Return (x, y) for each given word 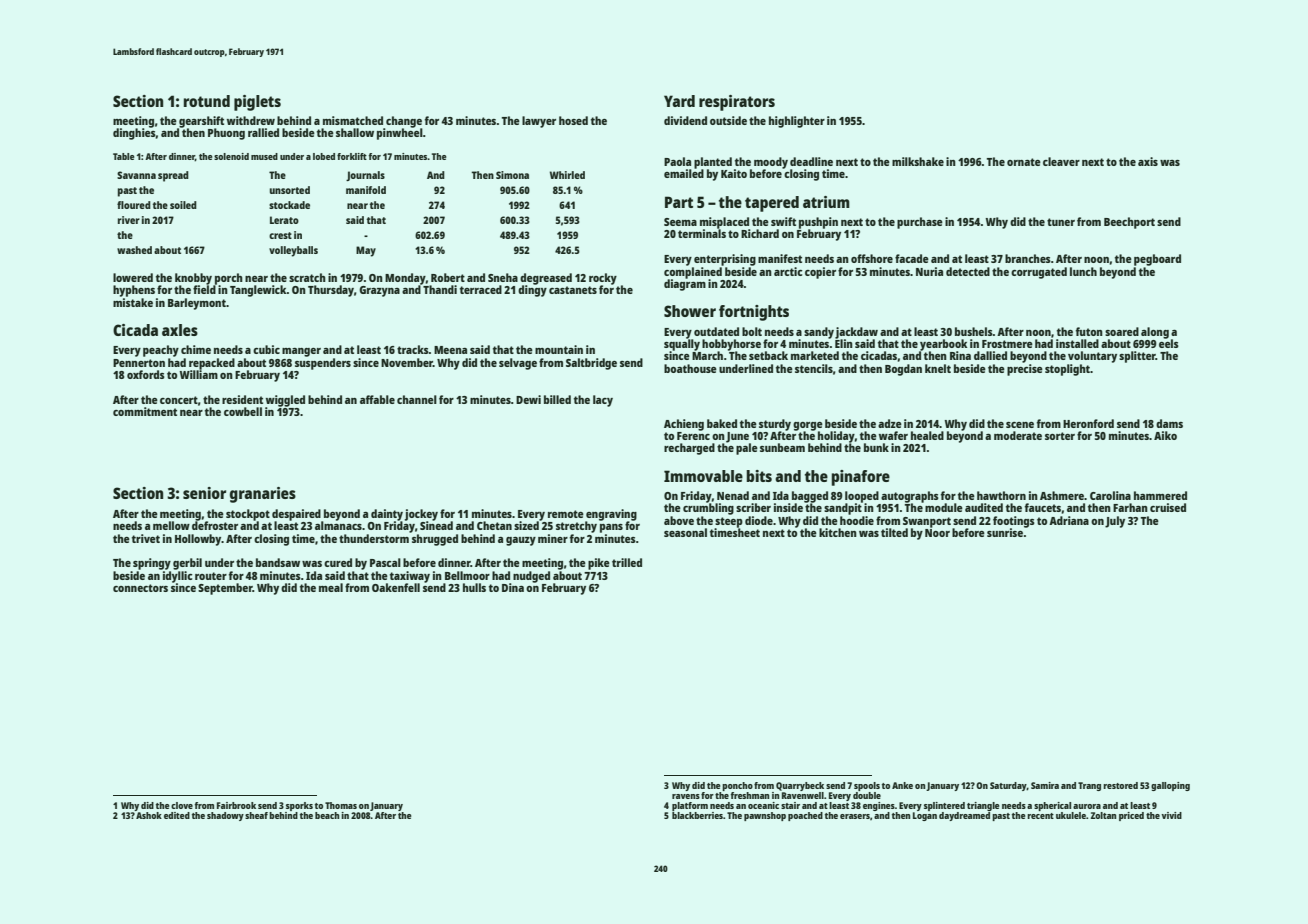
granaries (263, 495)
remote (566, 514)
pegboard (1157, 260)
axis (1148, 161)
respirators (737, 103)
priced (1131, 816)
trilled (627, 562)
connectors (140, 588)
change (404, 122)
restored (1120, 785)
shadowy (225, 816)
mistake (133, 302)
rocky (603, 279)
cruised (1168, 507)
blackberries (697, 815)
